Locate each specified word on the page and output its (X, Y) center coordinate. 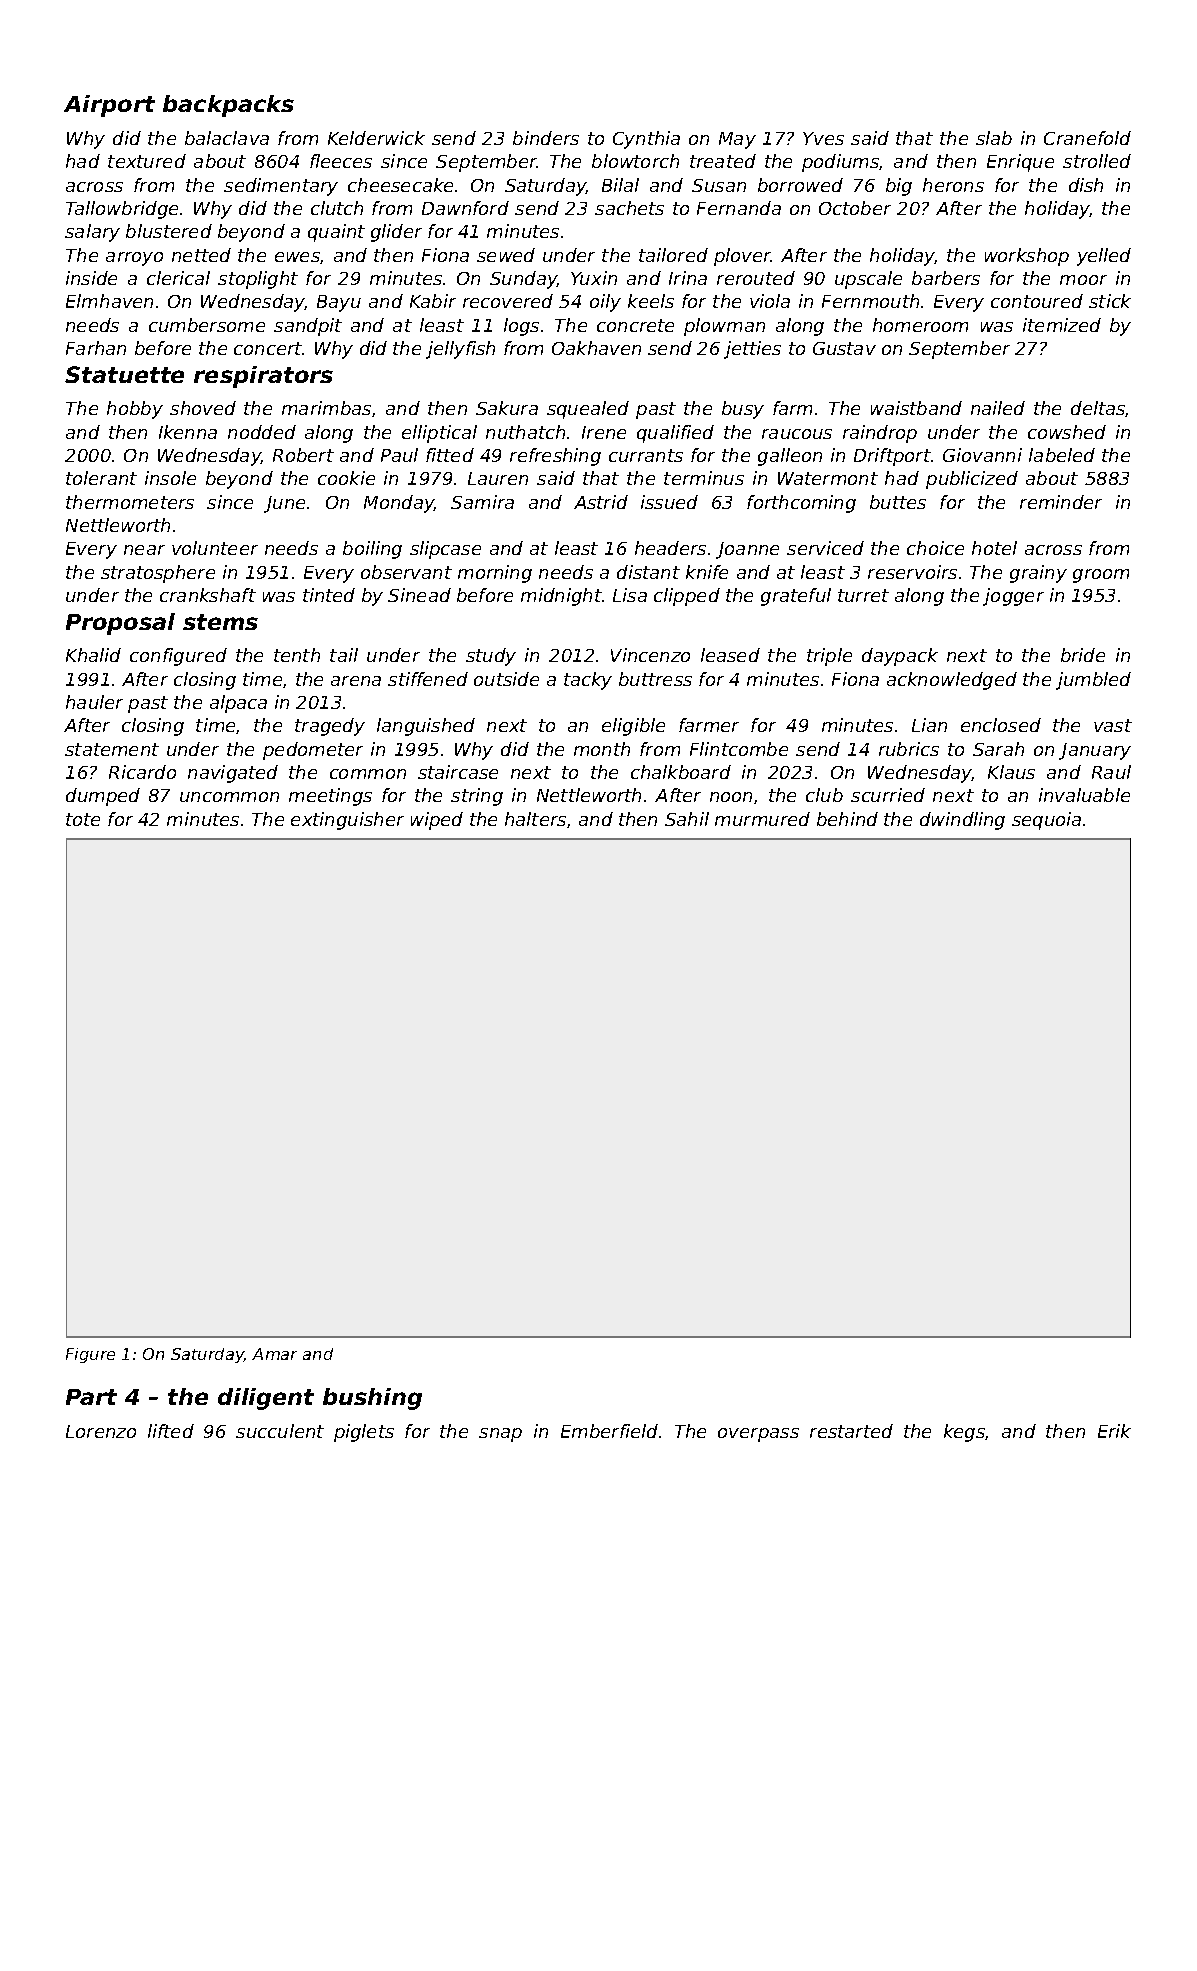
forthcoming (801, 504)
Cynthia (646, 140)
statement (112, 749)
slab (994, 138)
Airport (109, 106)
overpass (758, 1435)
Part (91, 1397)
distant (648, 572)
